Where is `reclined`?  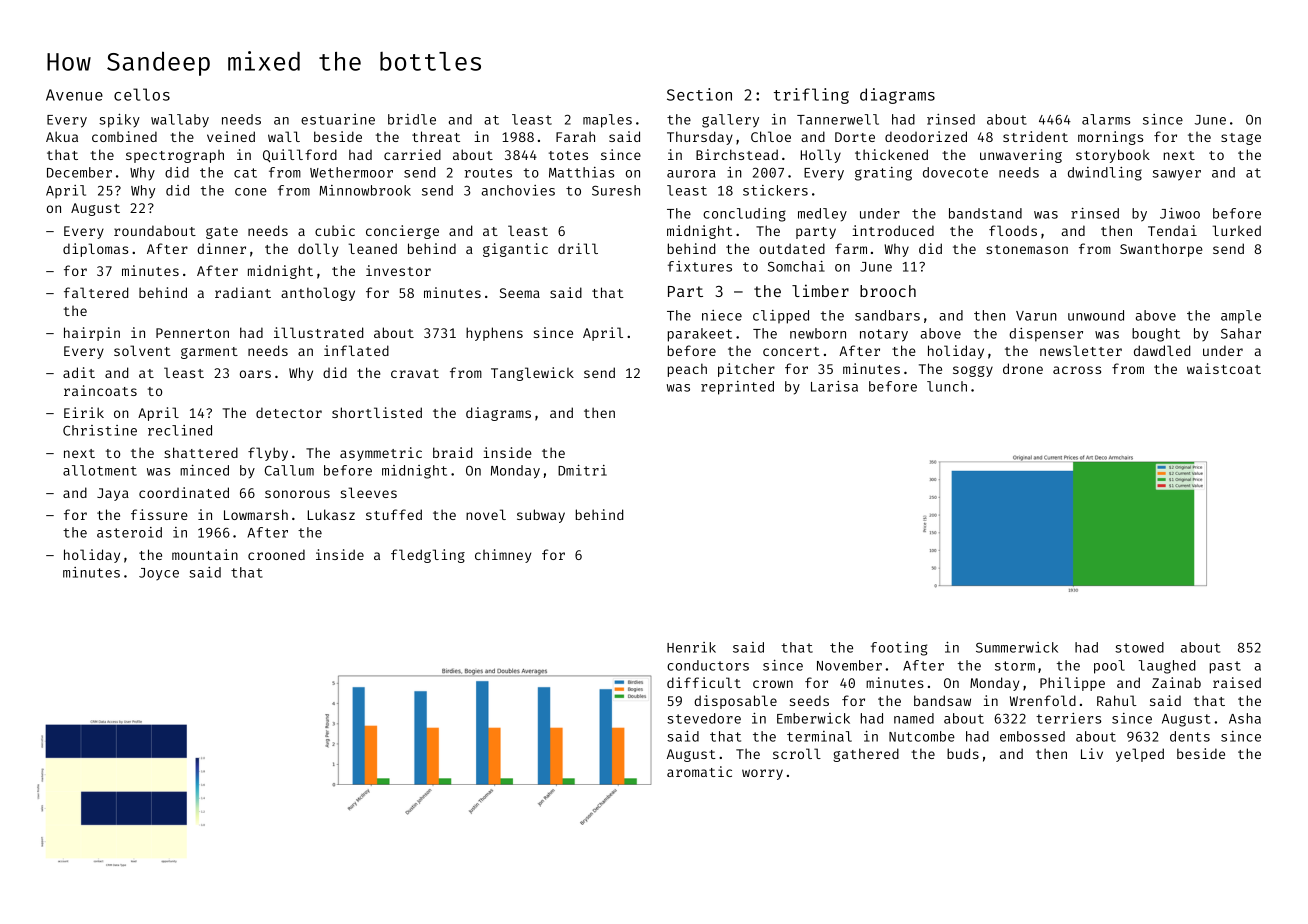 reclined is located at coordinates (180, 430).
